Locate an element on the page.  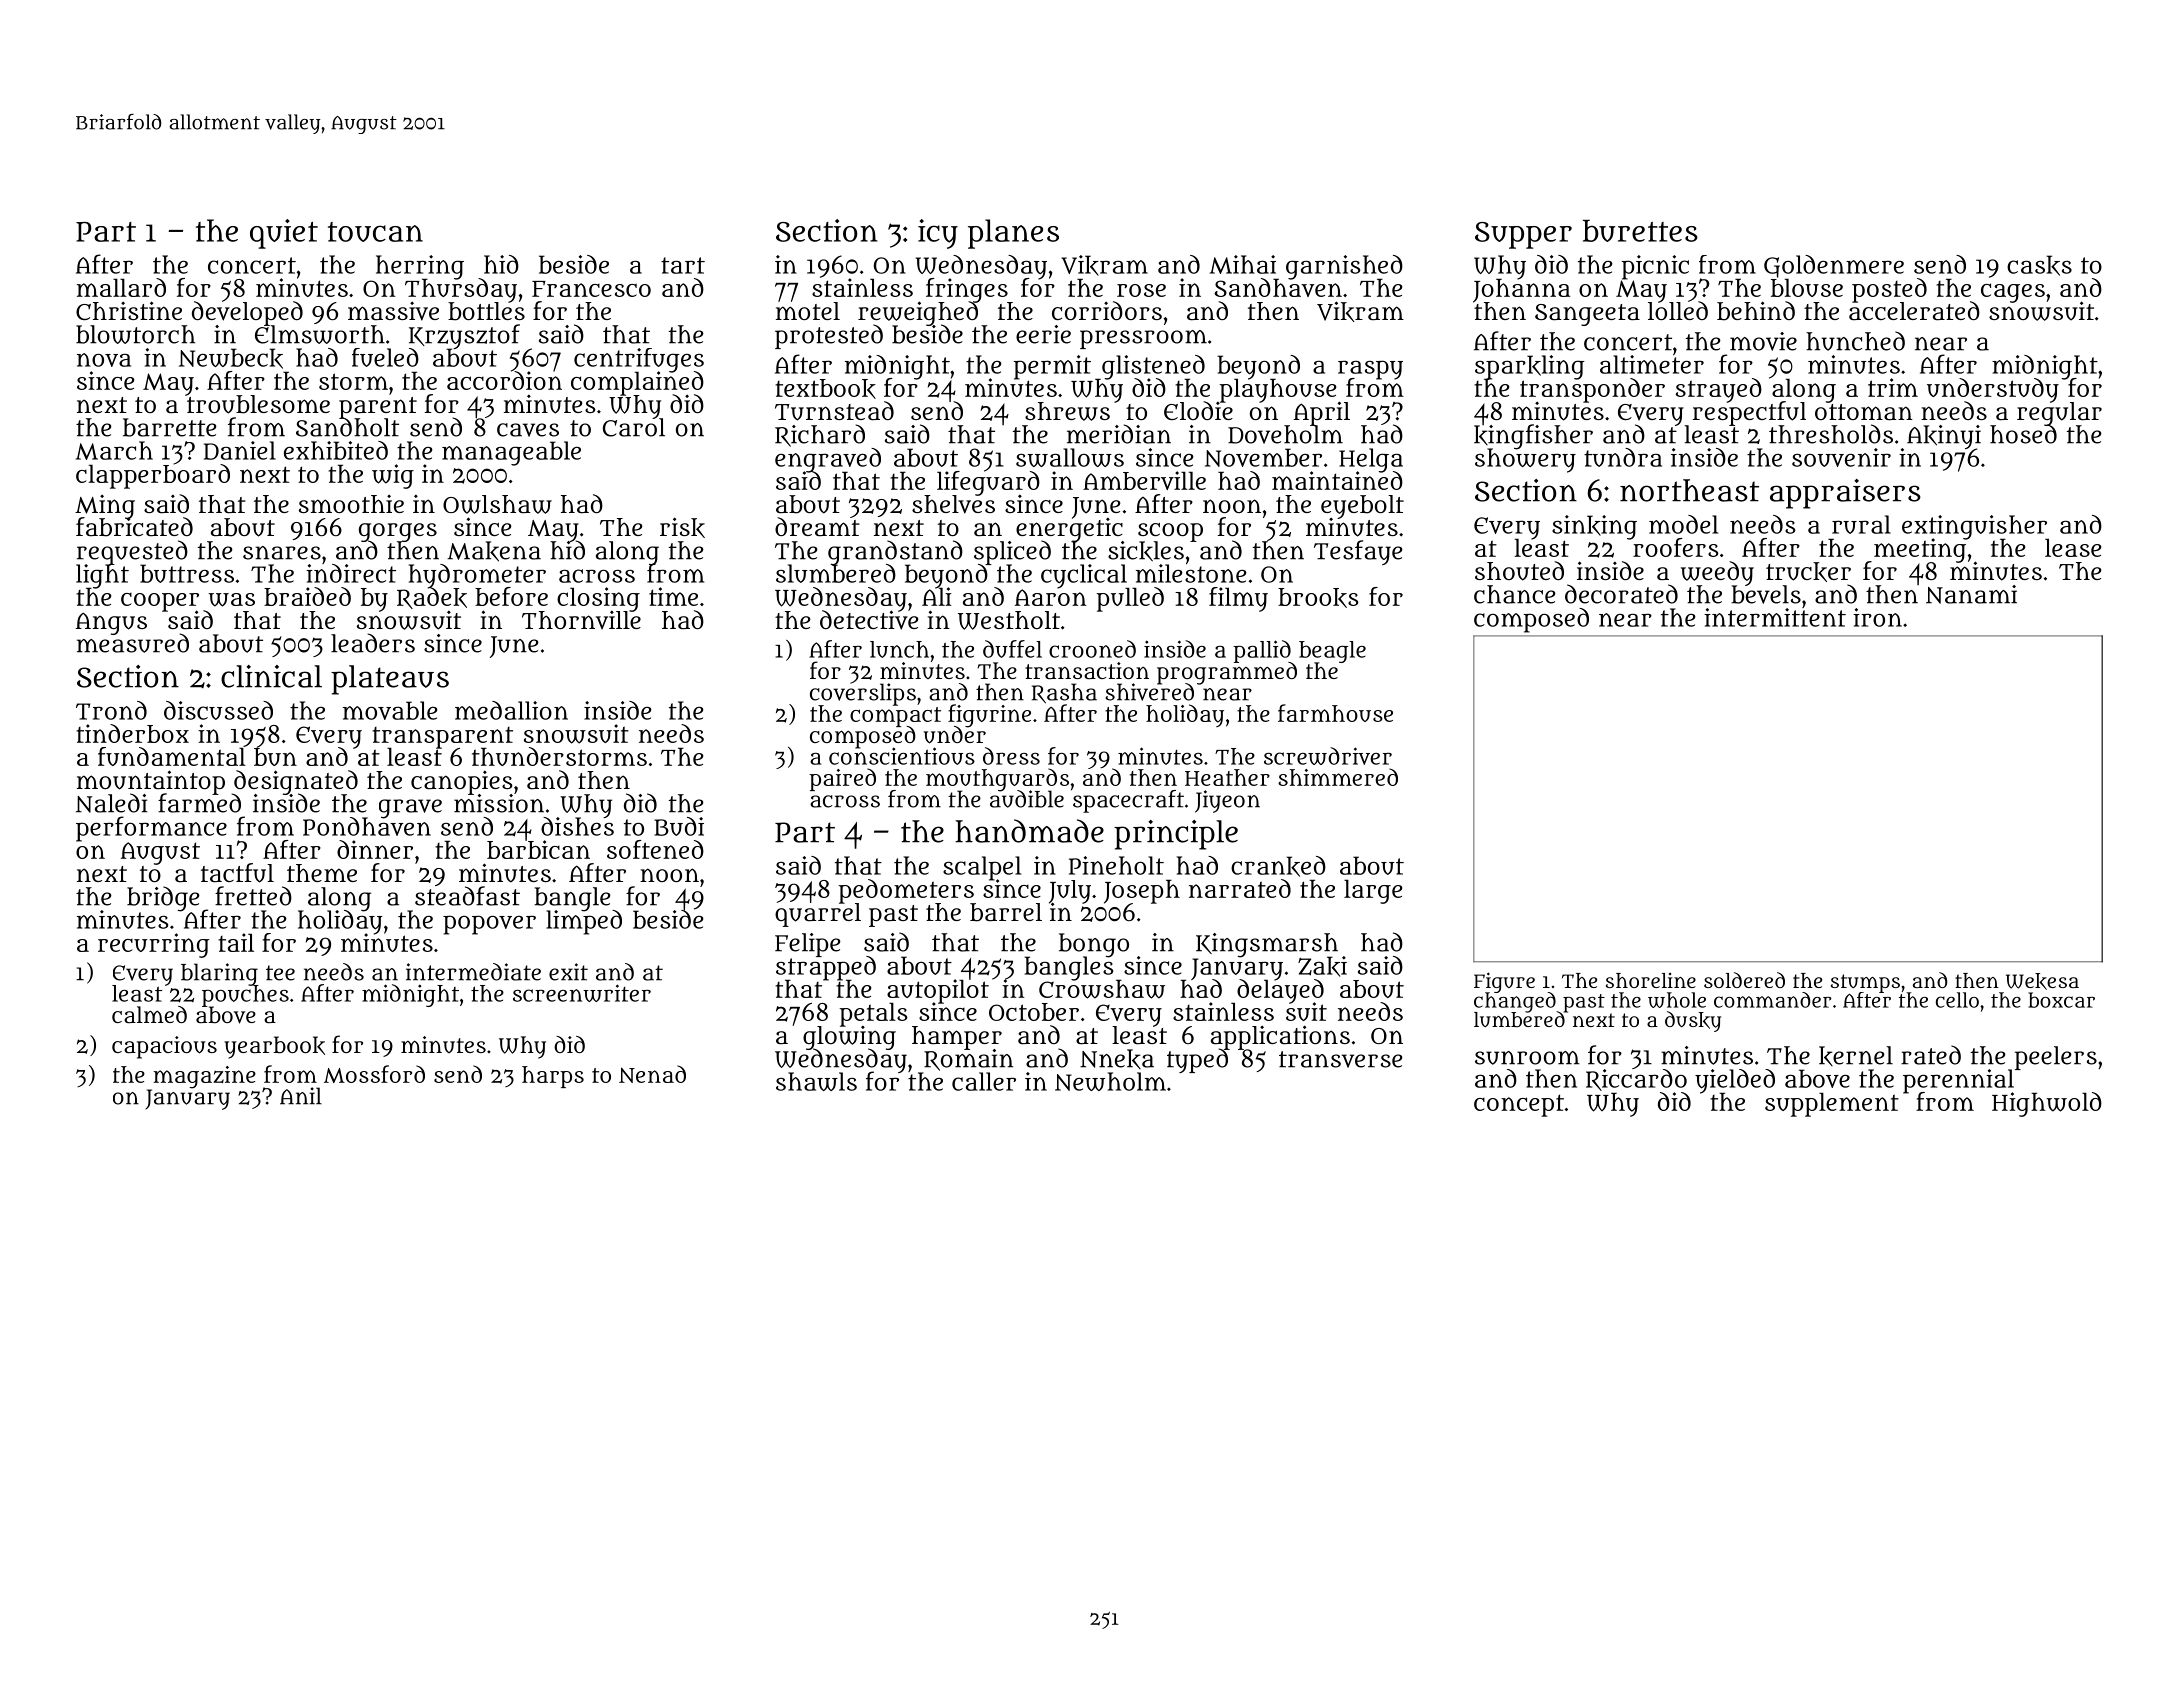
intermittent is located at coordinates (1775, 617).
